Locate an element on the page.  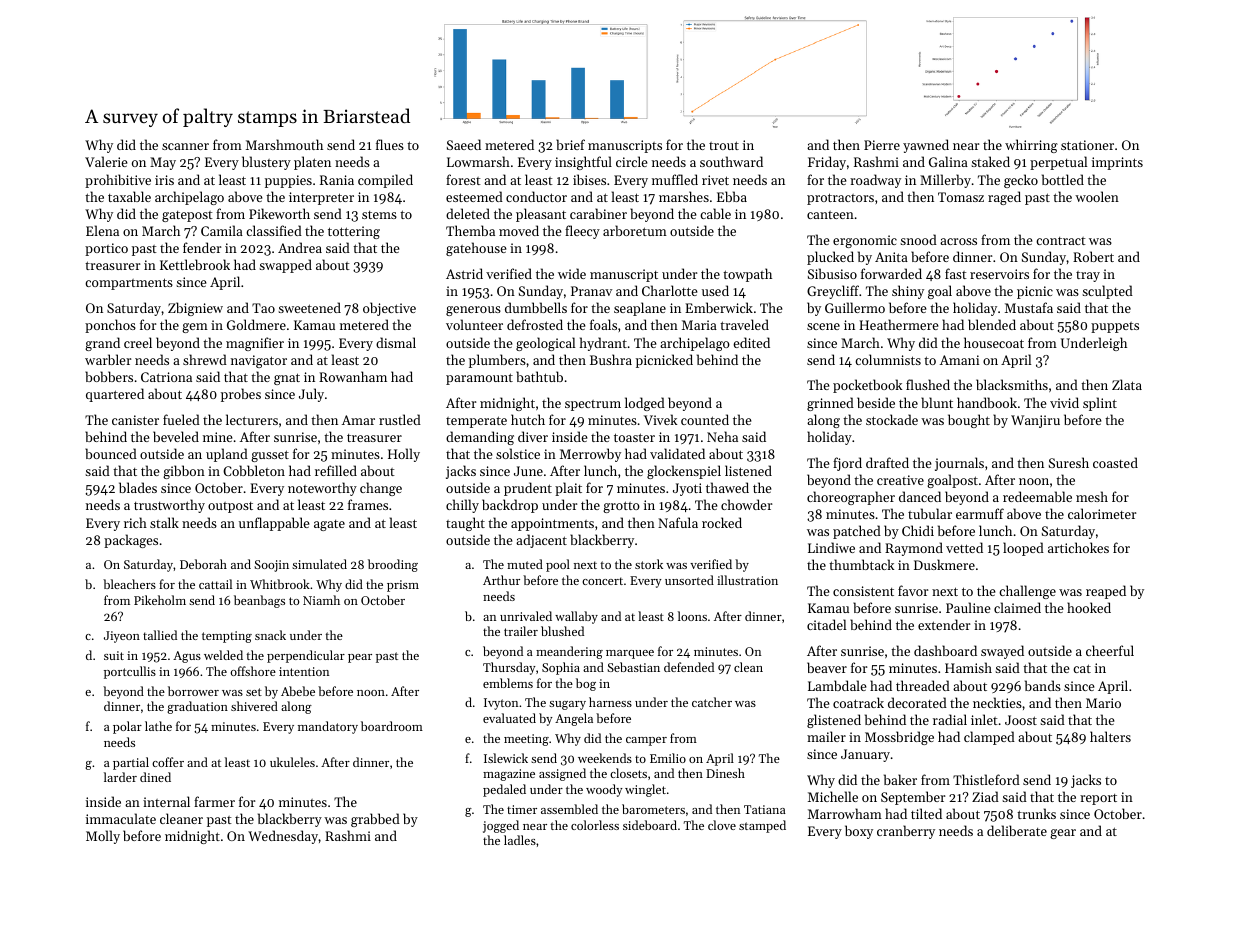
whirring is located at coordinates (1031, 146).
